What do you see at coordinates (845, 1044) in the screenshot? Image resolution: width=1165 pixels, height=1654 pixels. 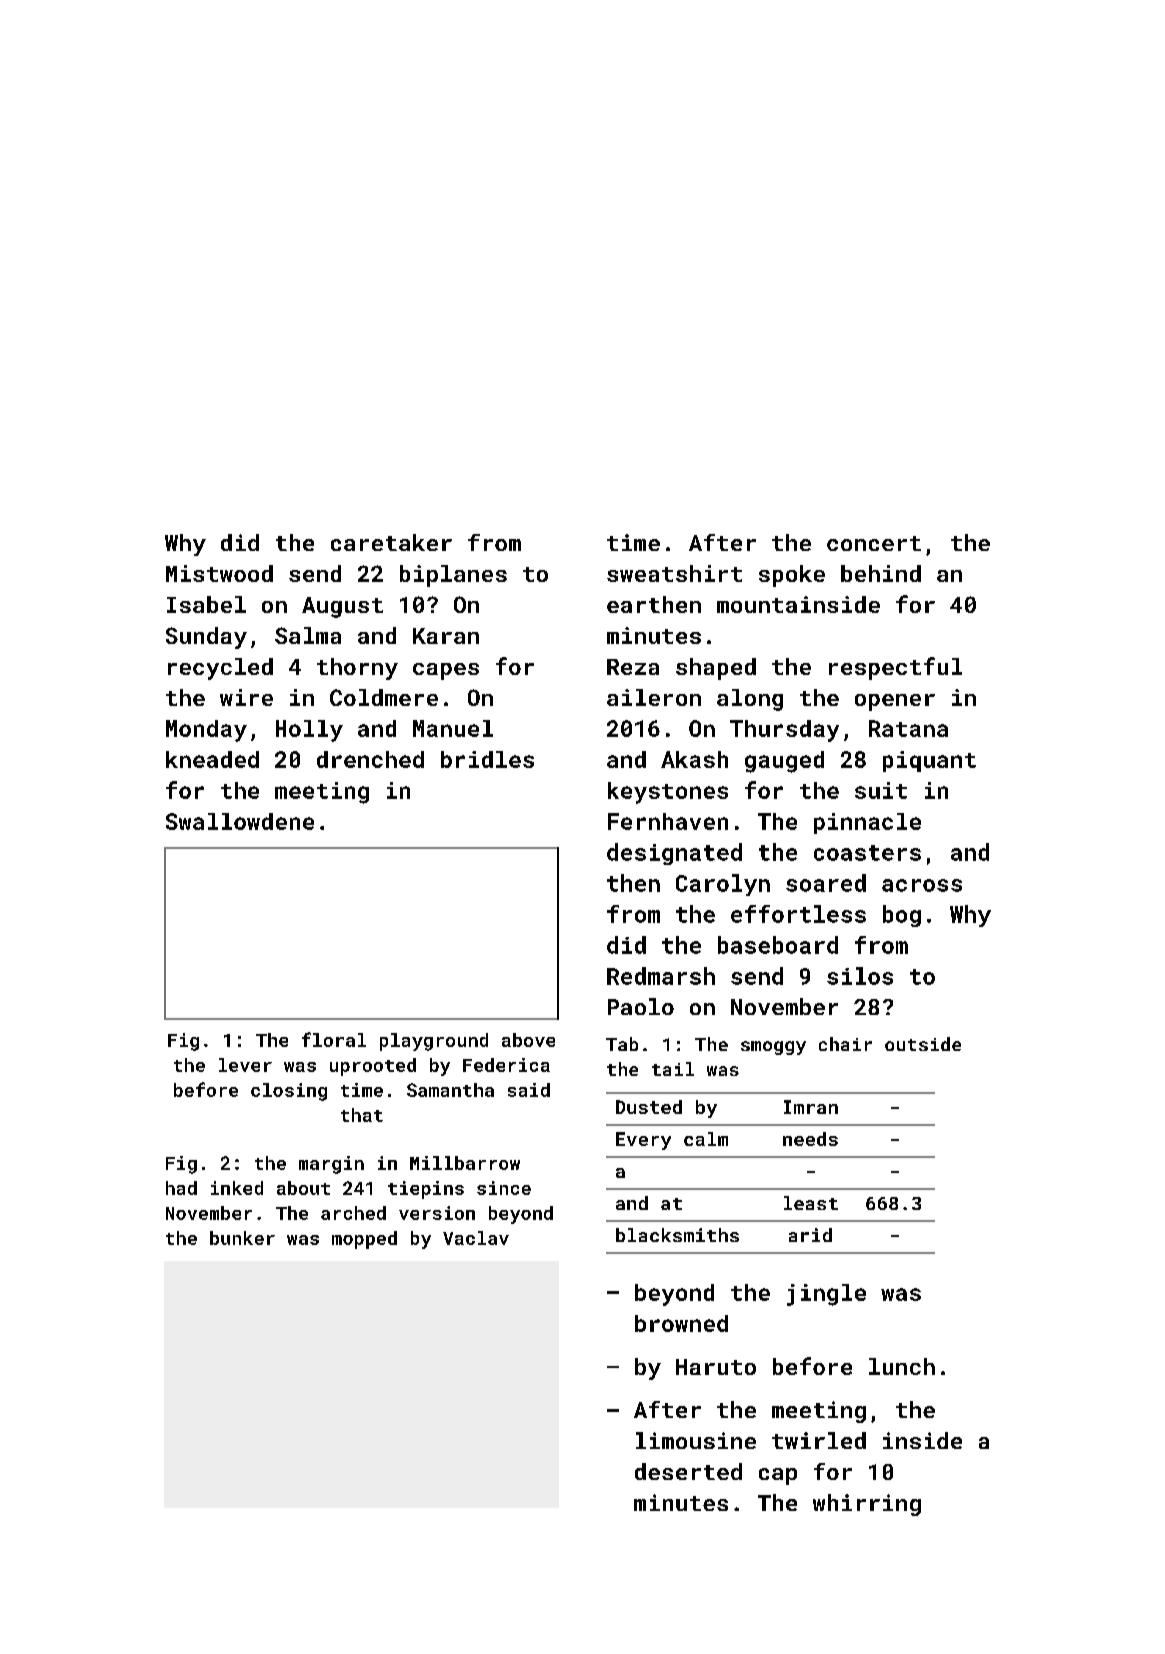 I see `chair` at bounding box center [845, 1044].
